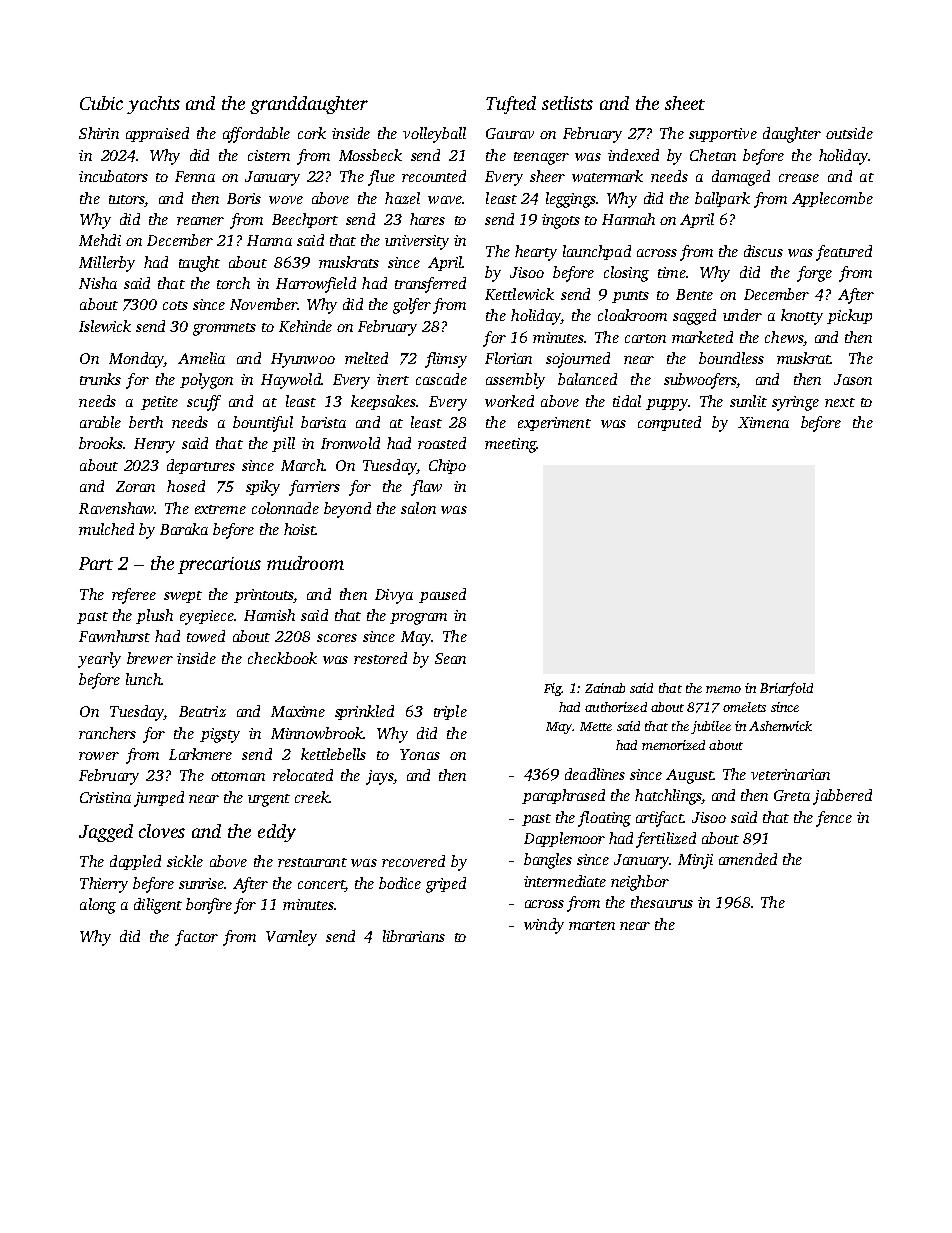  What do you see at coordinates (196, 938) in the page?
I see `factor` at bounding box center [196, 938].
